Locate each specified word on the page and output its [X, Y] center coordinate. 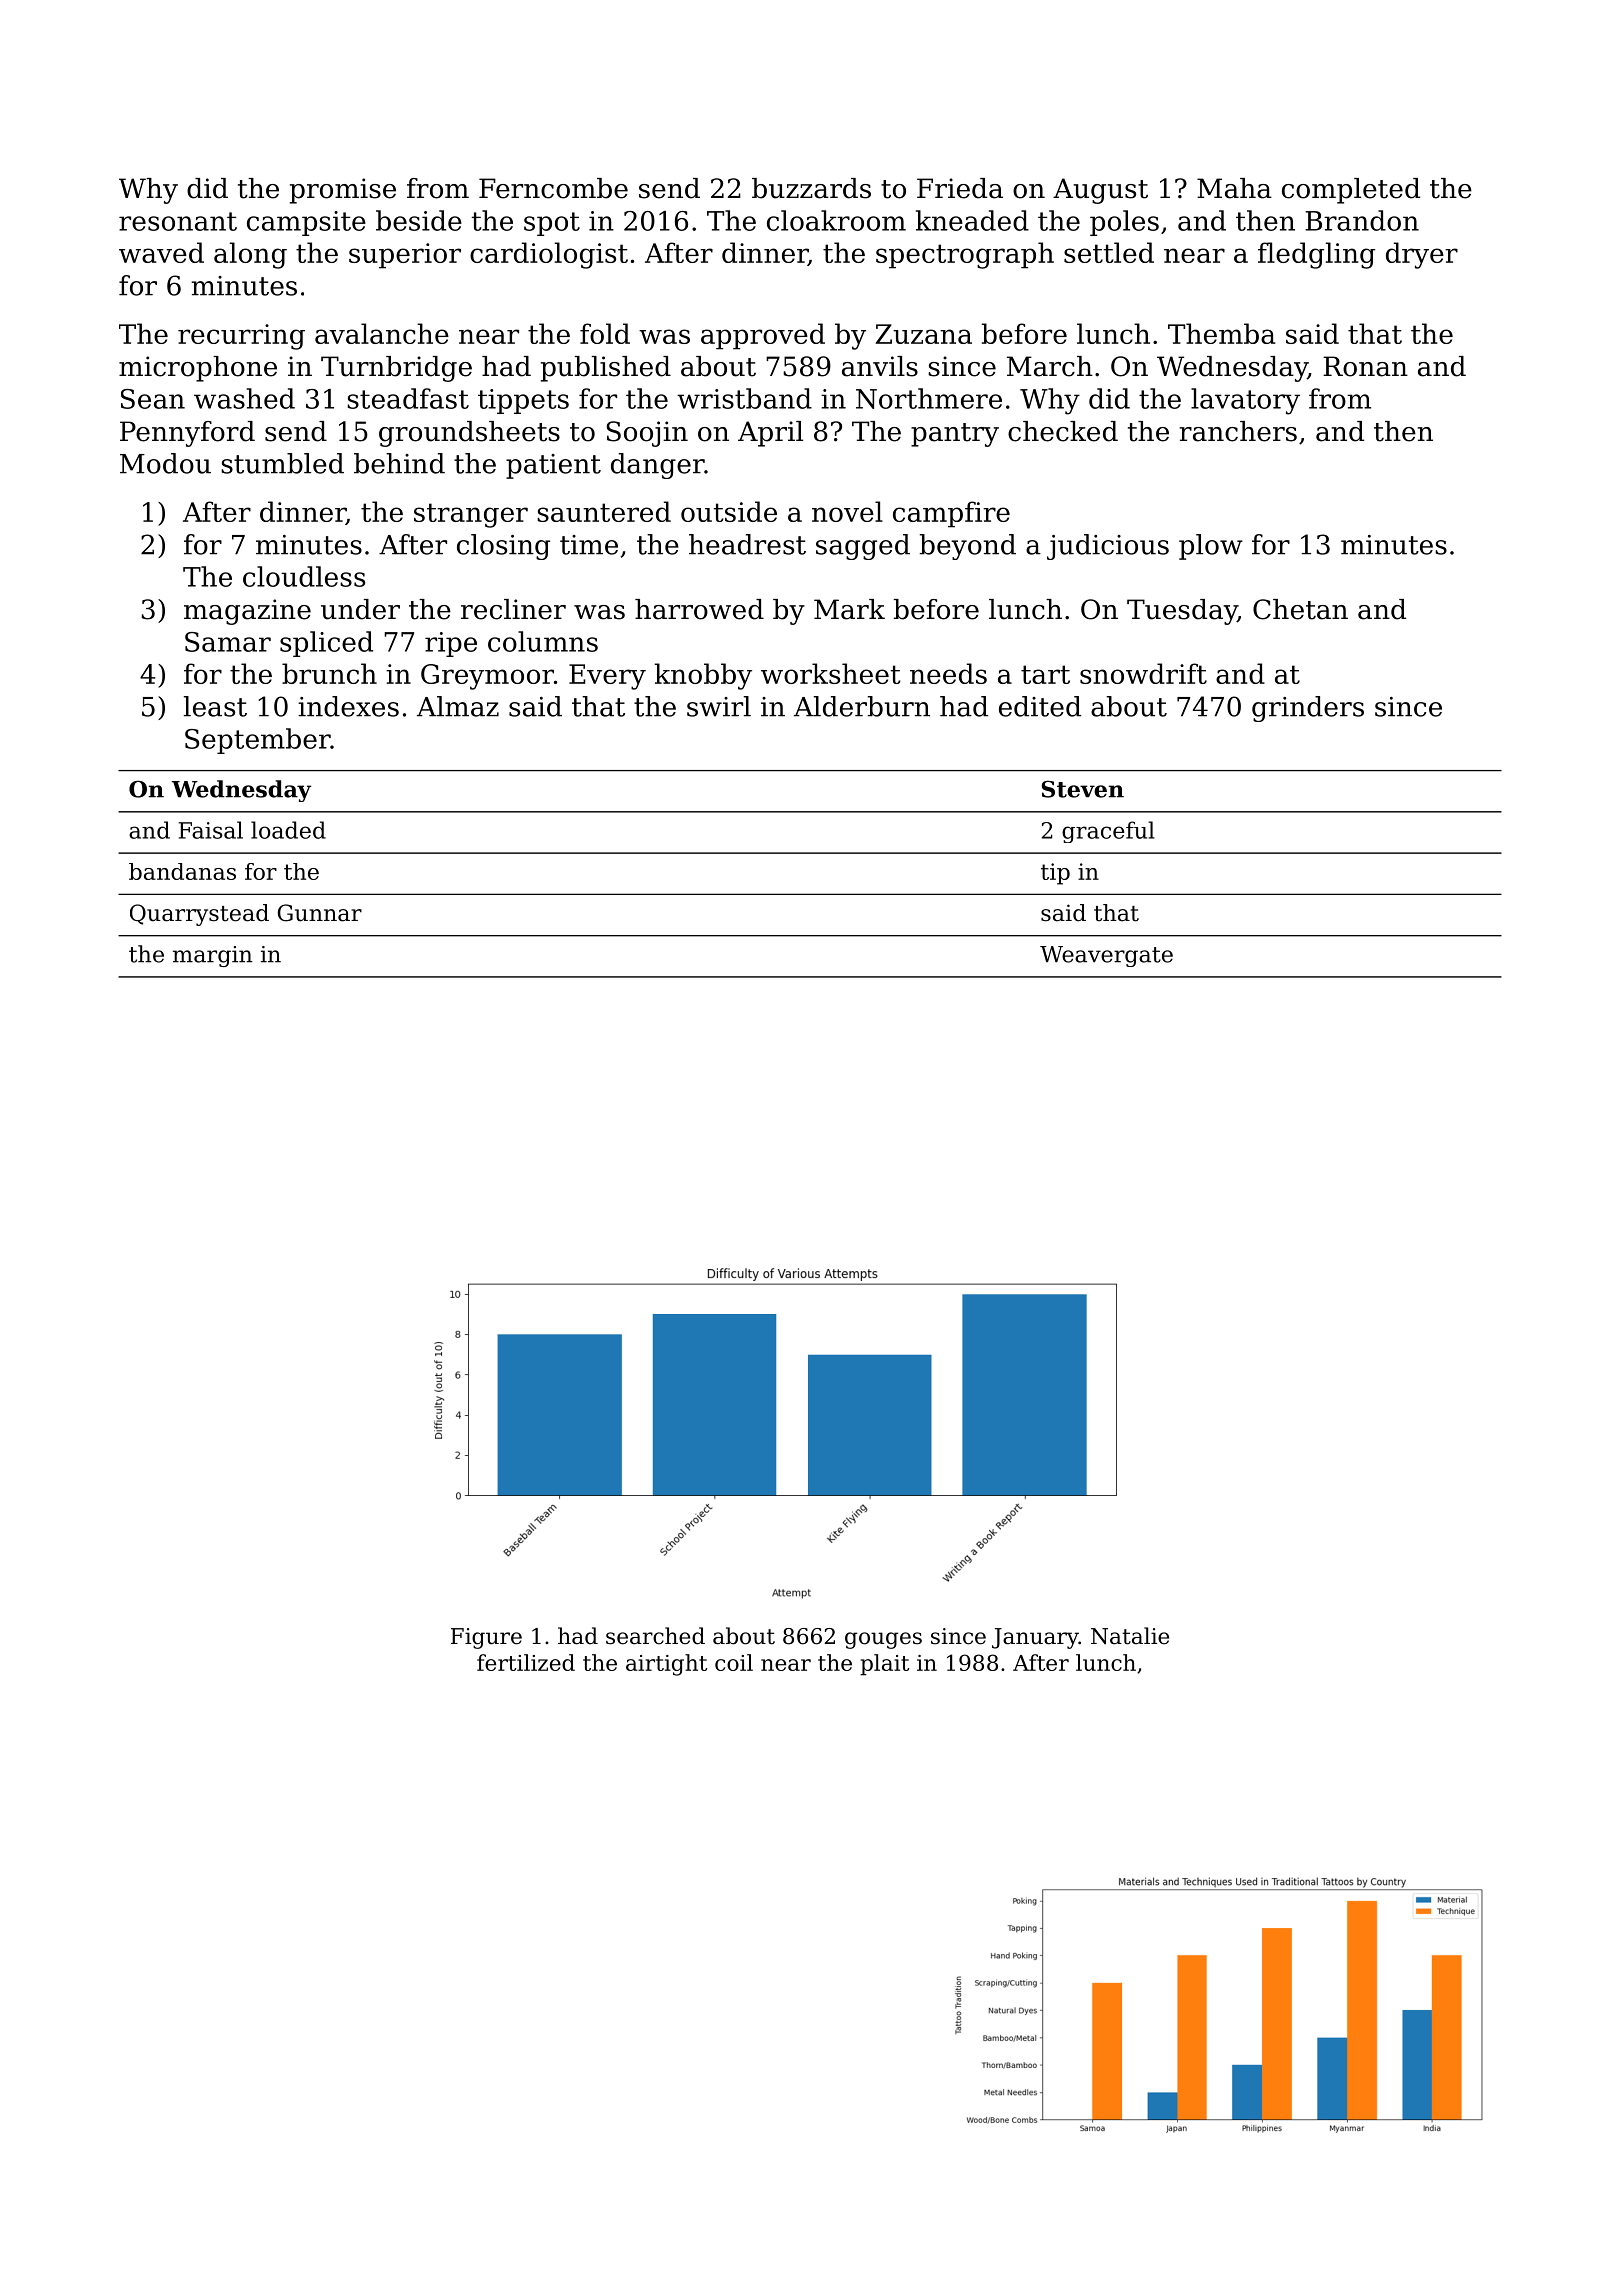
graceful [1108, 832]
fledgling [1316, 255]
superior [405, 256]
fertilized [526, 1662]
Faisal [211, 830]
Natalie [1130, 1636]
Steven [1082, 789]
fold [605, 333]
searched [655, 1636]
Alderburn [862, 706]
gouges [883, 1640]
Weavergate [1106, 956]
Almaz [458, 706]
